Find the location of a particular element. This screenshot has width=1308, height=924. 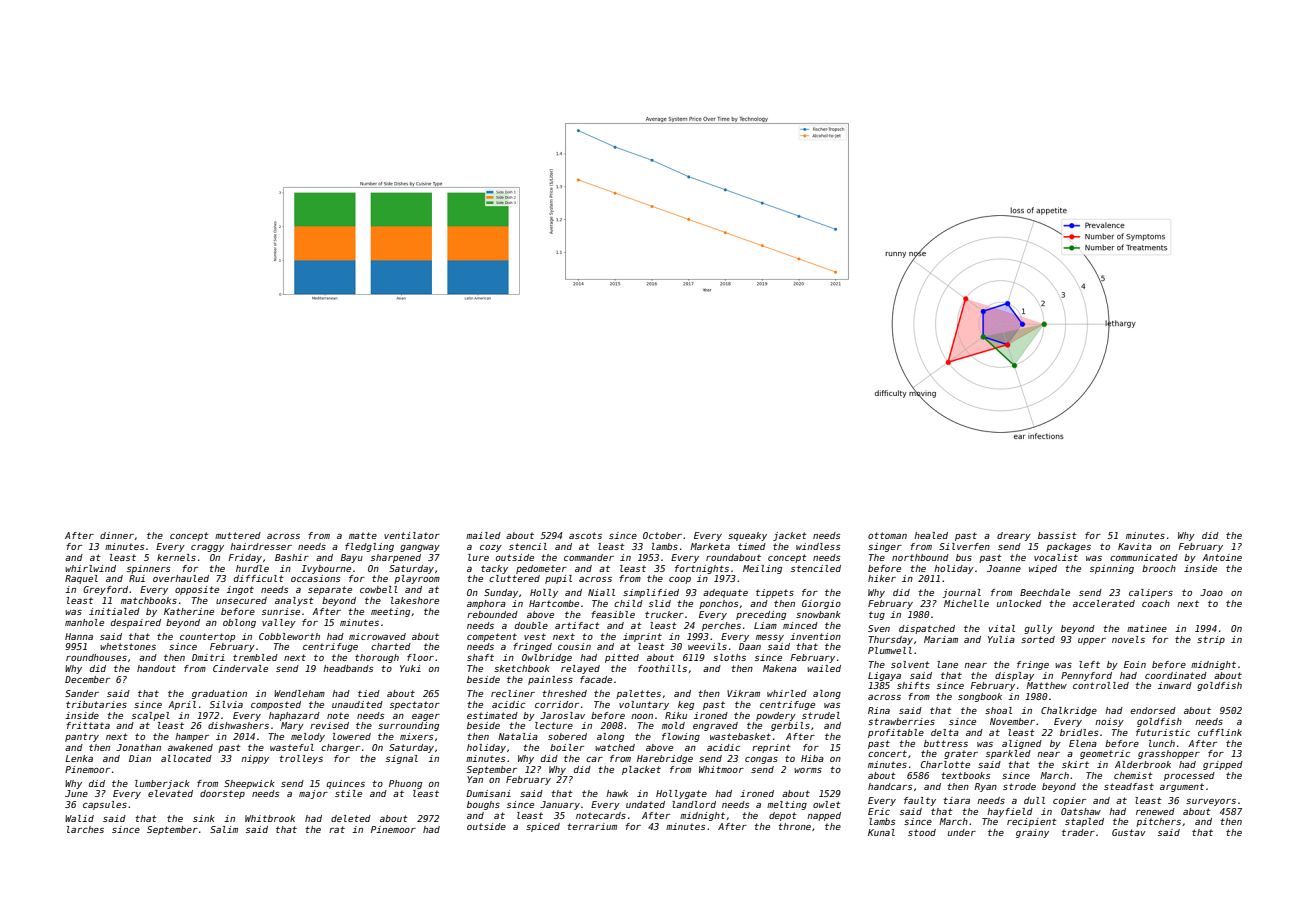

muttered is located at coordinates (238, 535).
